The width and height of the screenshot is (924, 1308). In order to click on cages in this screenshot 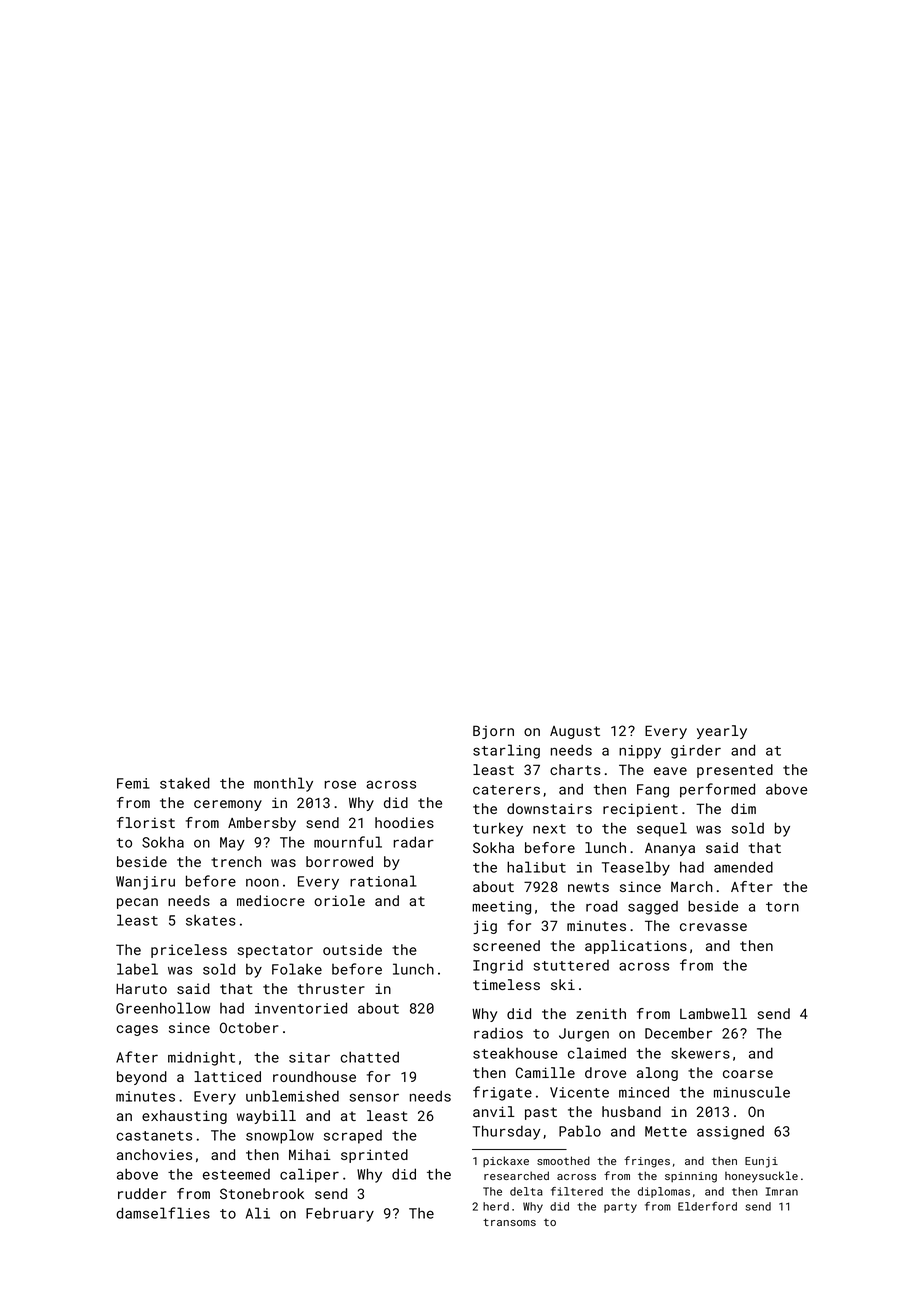, I will do `click(137, 1030)`.
